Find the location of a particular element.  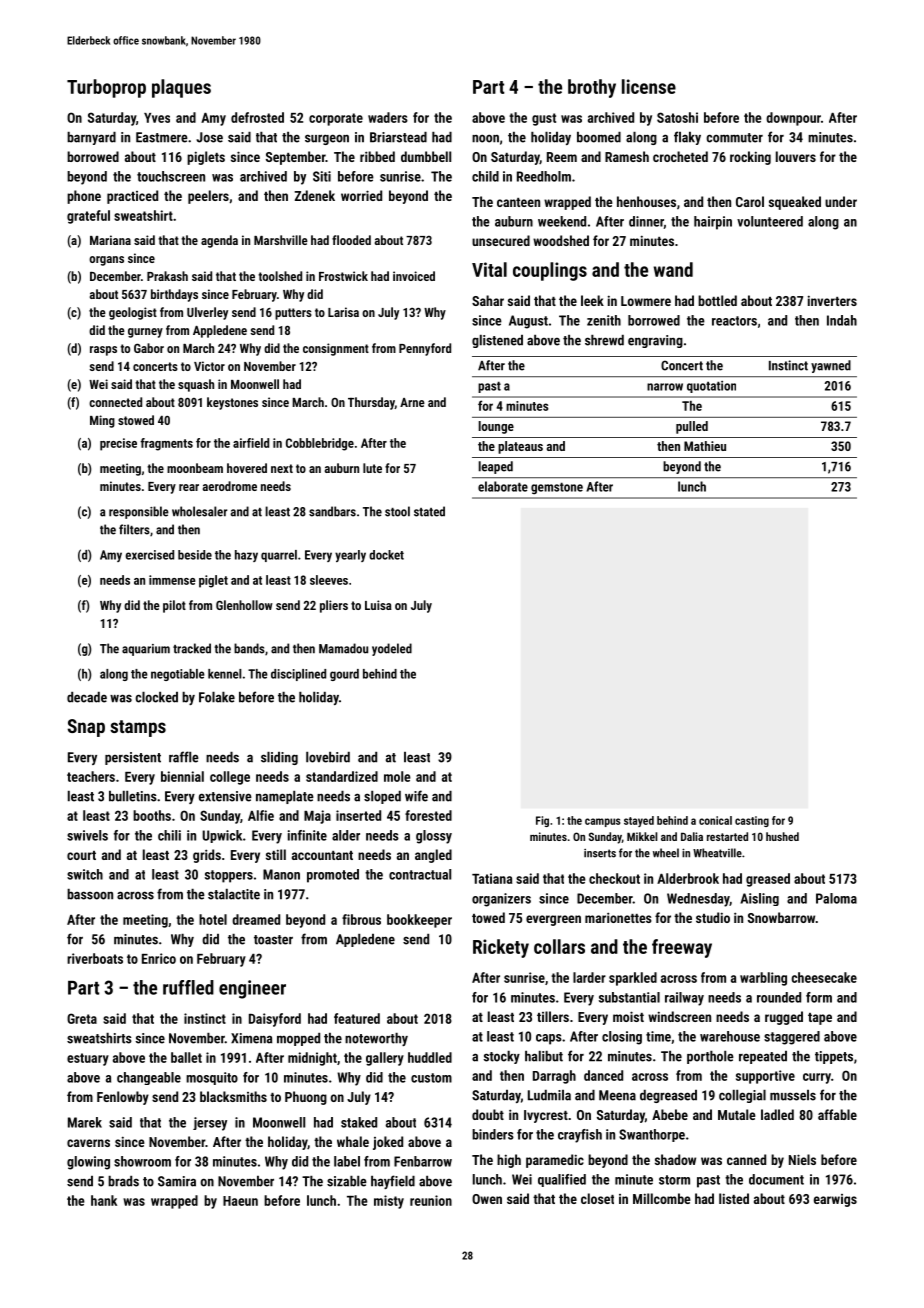

peelers is located at coordinates (208, 197).
